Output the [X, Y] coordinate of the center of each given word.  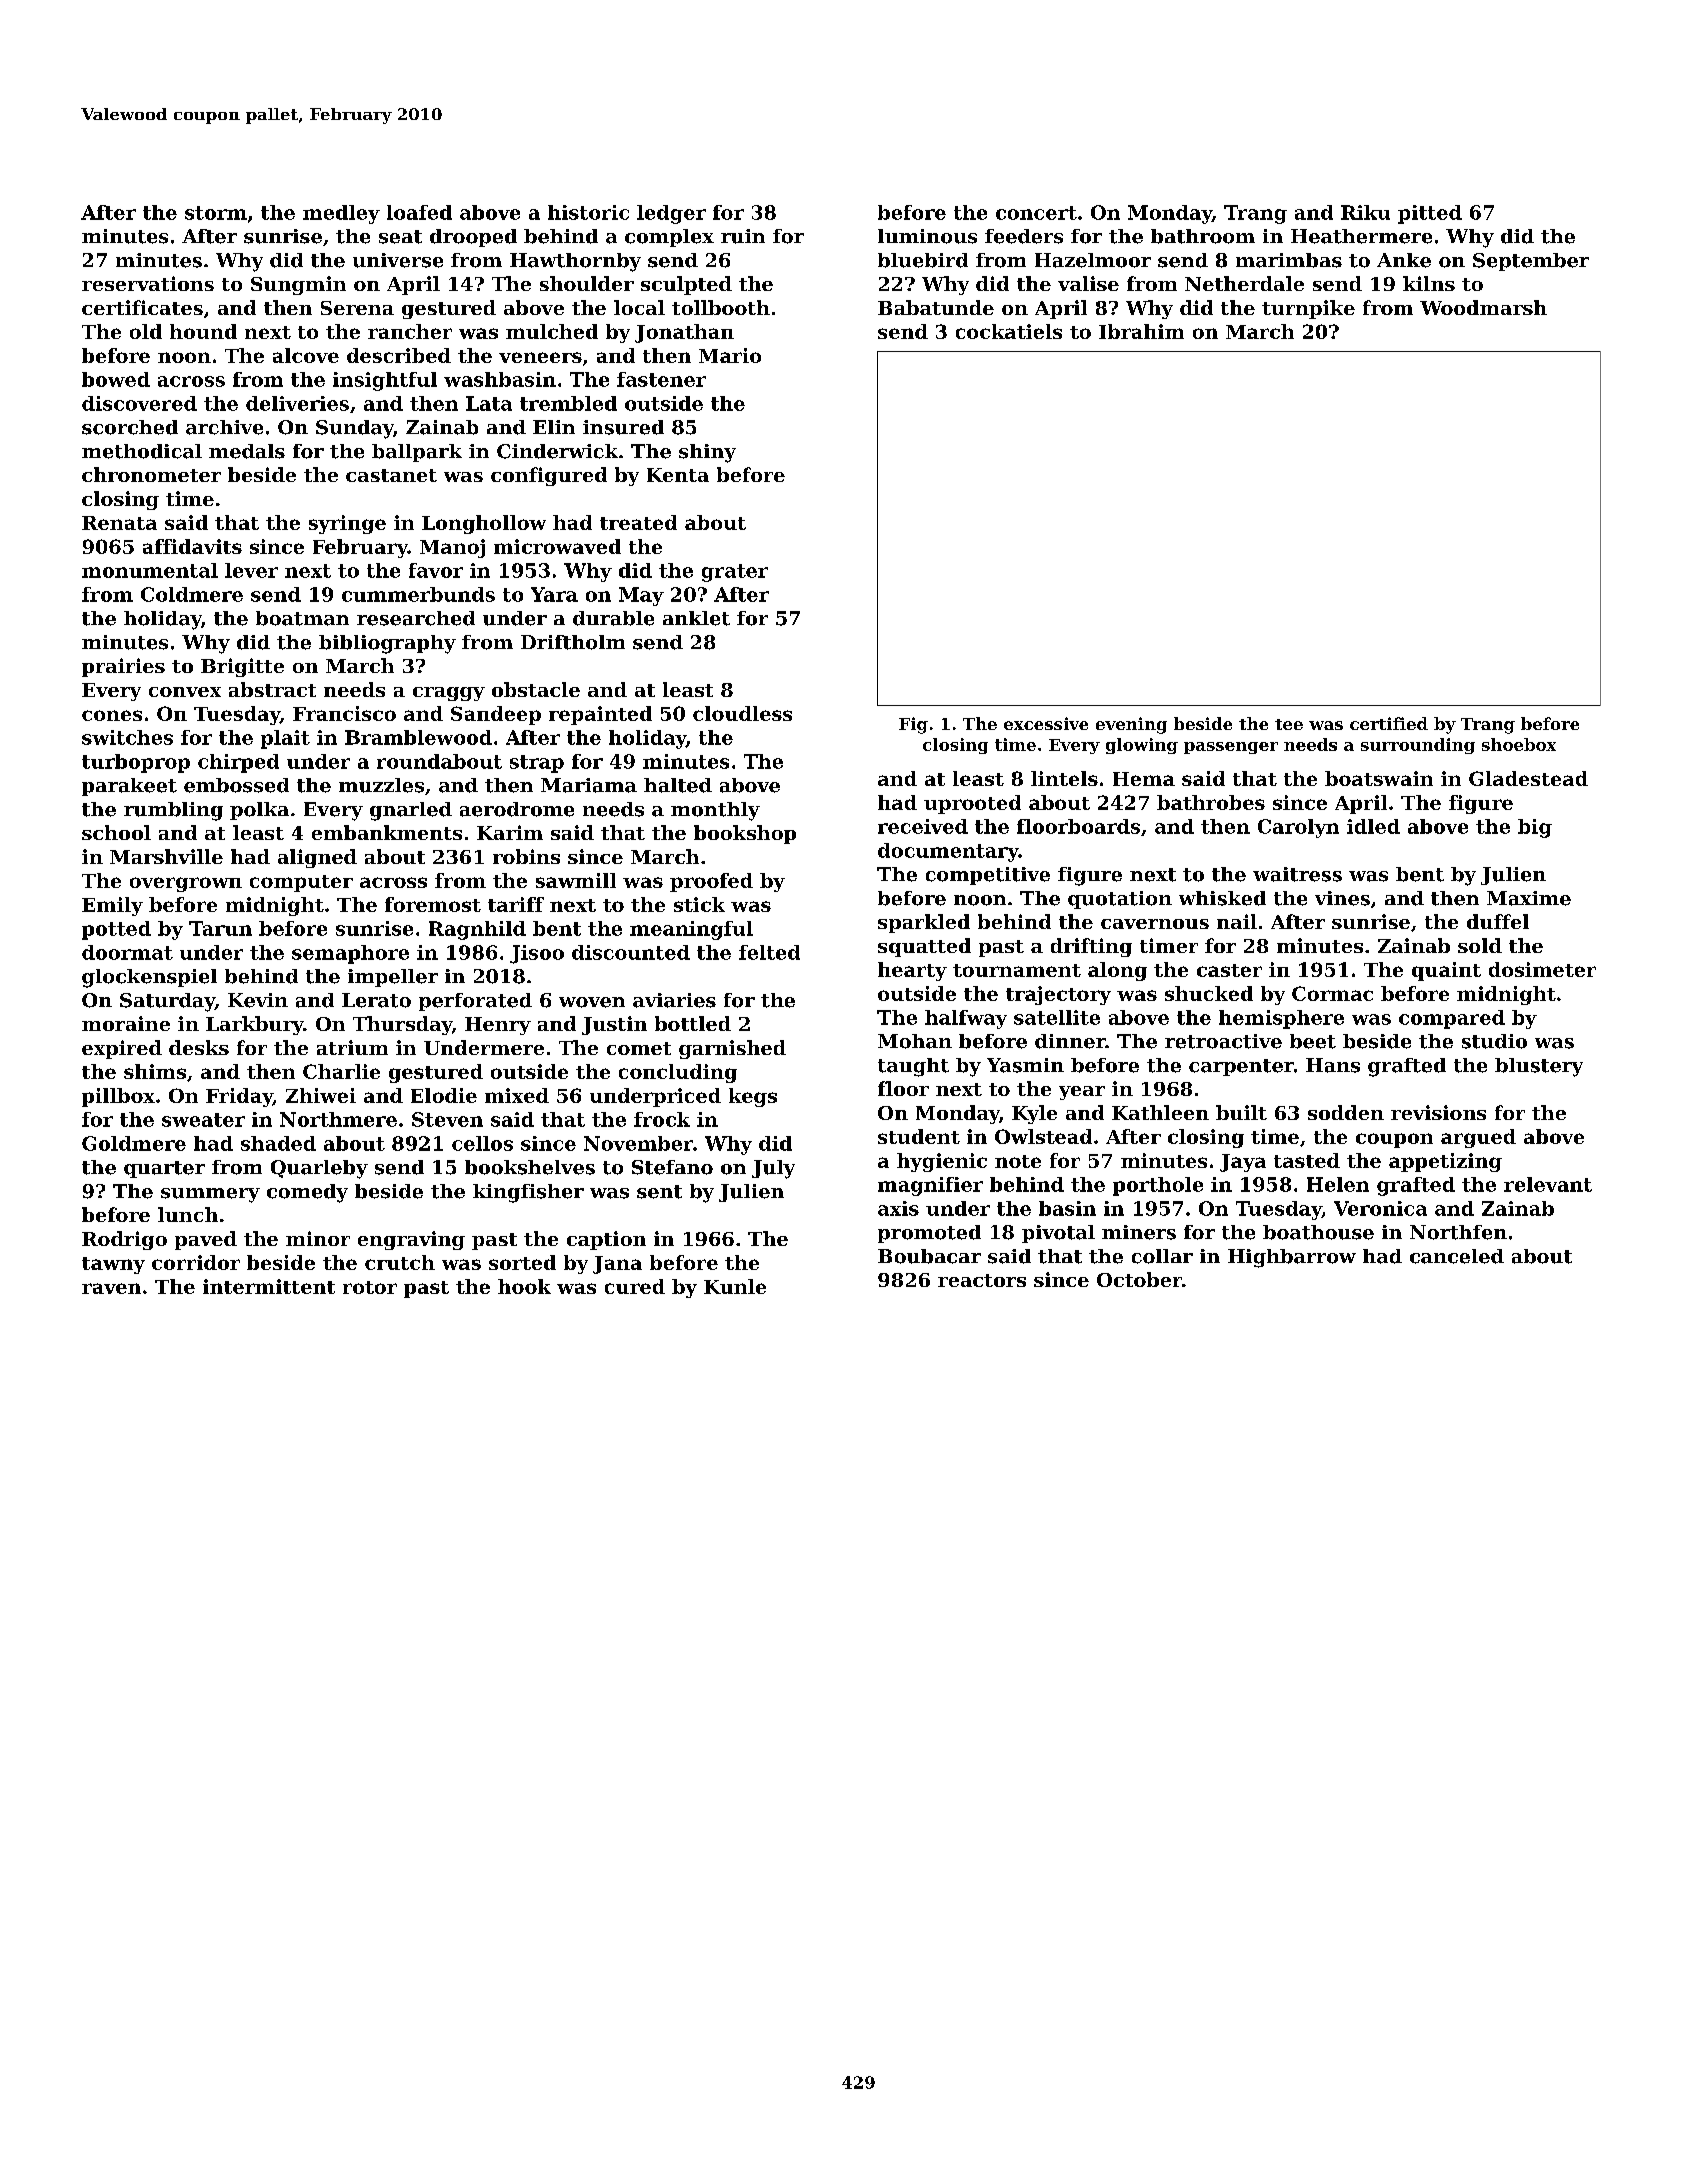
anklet [696, 618]
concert [1036, 213]
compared [1452, 1019]
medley [341, 214]
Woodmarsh [1483, 307]
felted [769, 952]
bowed [116, 379]
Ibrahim [1141, 331]
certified [1389, 723]
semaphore [350, 954]
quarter [164, 1169]
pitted [1430, 214]
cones [112, 715]
